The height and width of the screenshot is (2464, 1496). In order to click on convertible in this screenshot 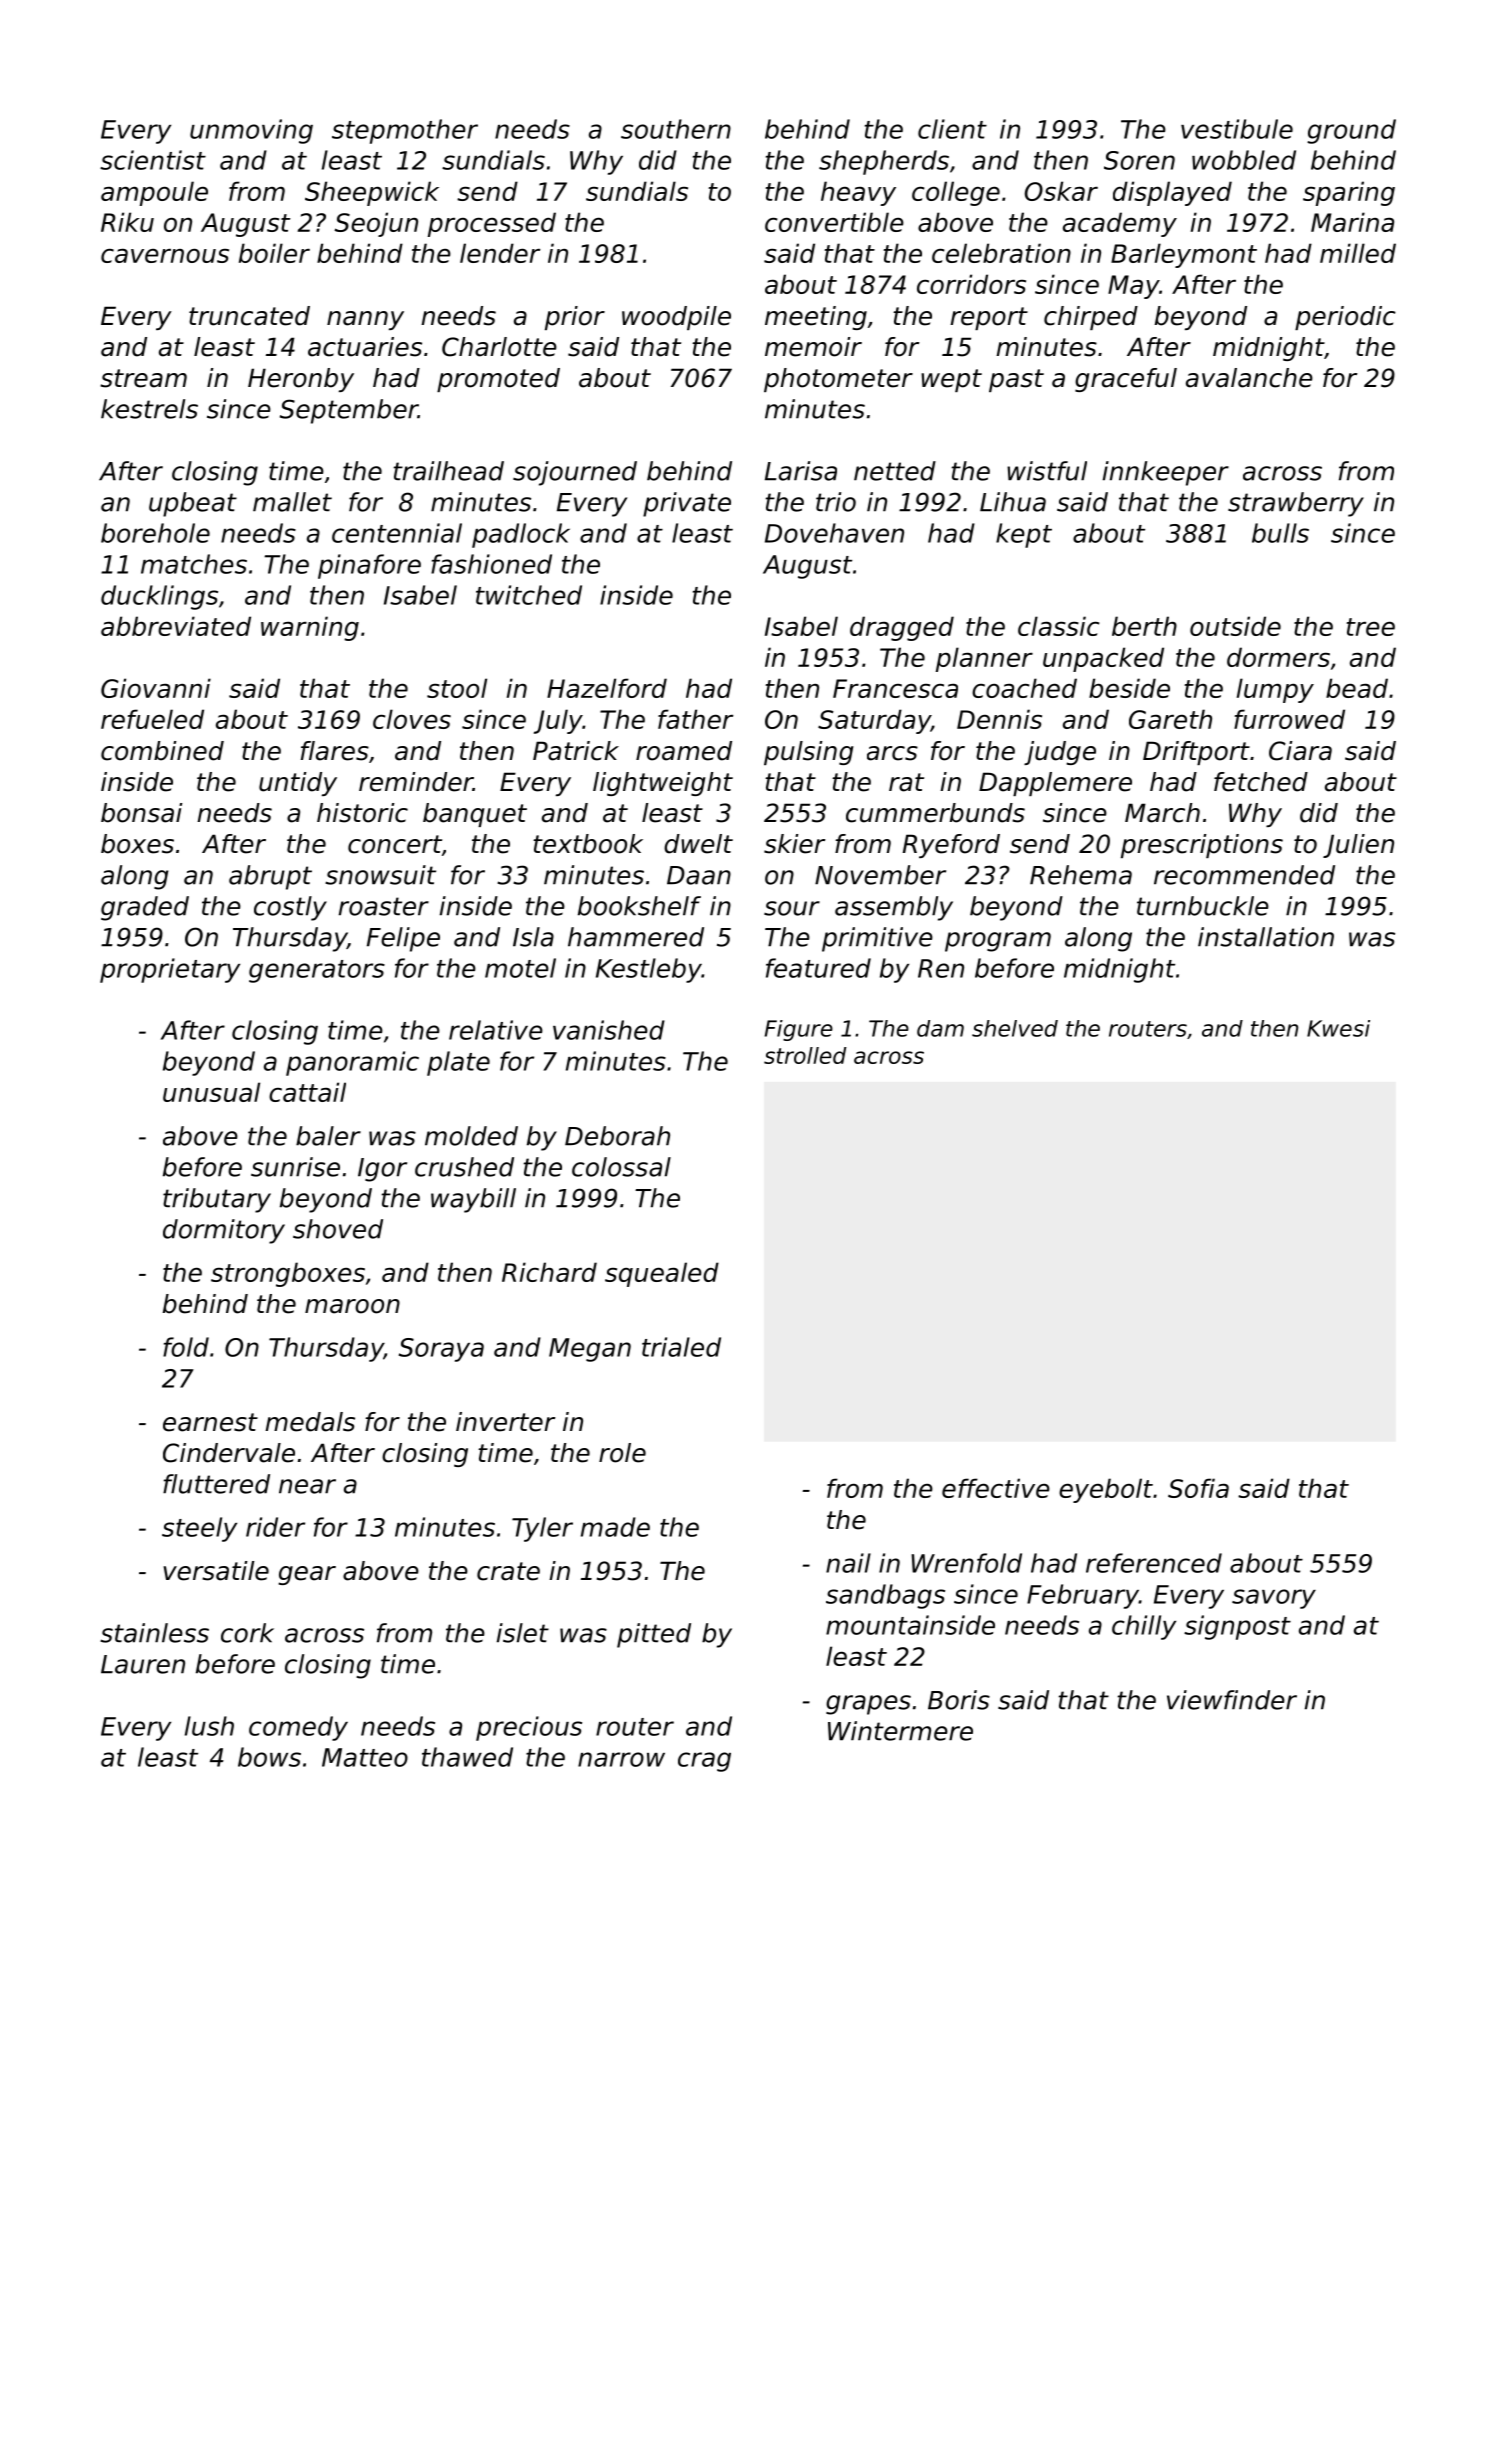, I will do `click(834, 222)`.
